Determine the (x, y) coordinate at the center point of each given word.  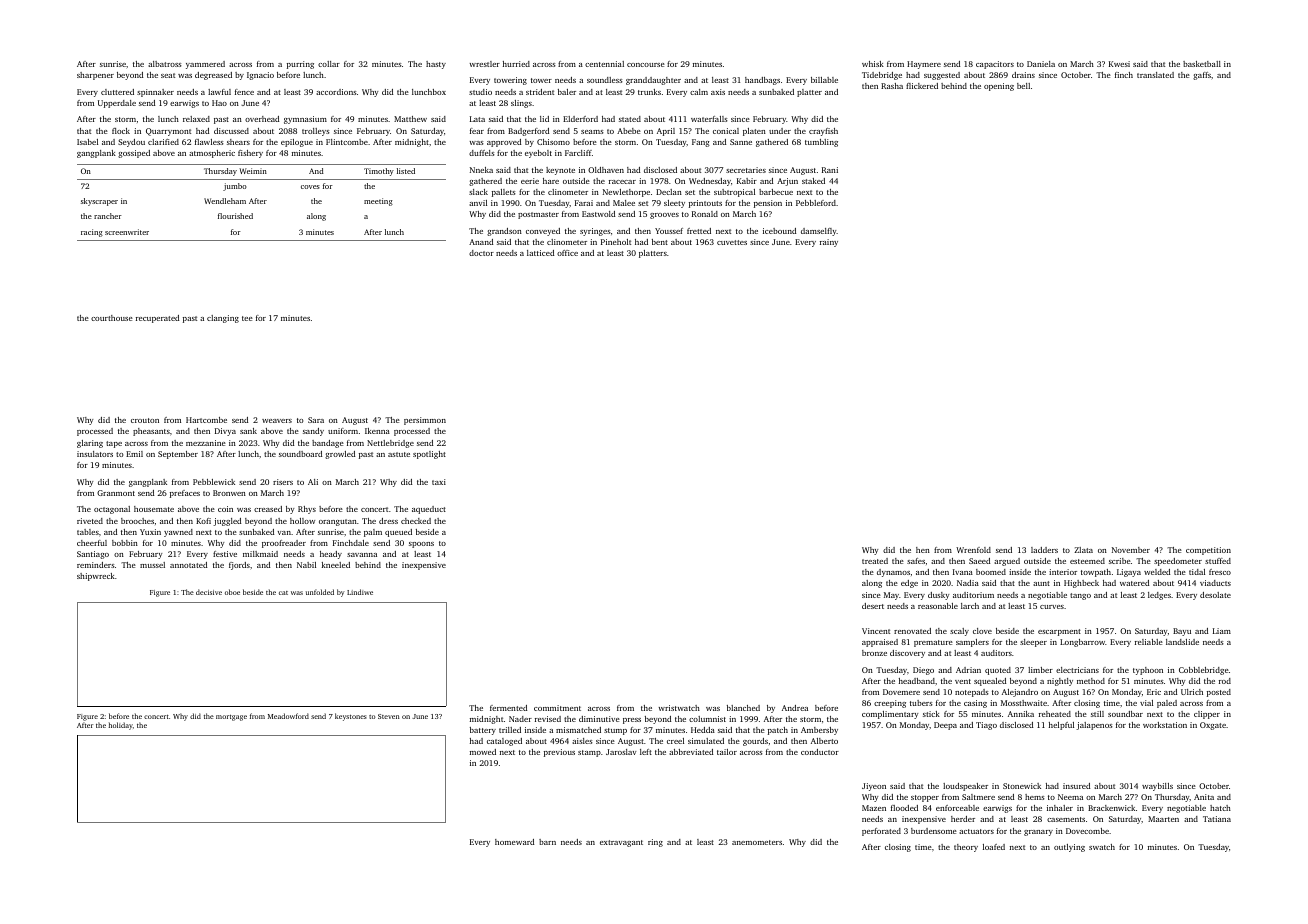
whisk (873, 64)
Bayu (1182, 632)
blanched (743, 708)
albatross (164, 64)
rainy (829, 243)
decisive (209, 592)
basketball (1202, 64)
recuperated (157, 319)
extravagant (621, 843)
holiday (121, 726)
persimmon (425, 421)
